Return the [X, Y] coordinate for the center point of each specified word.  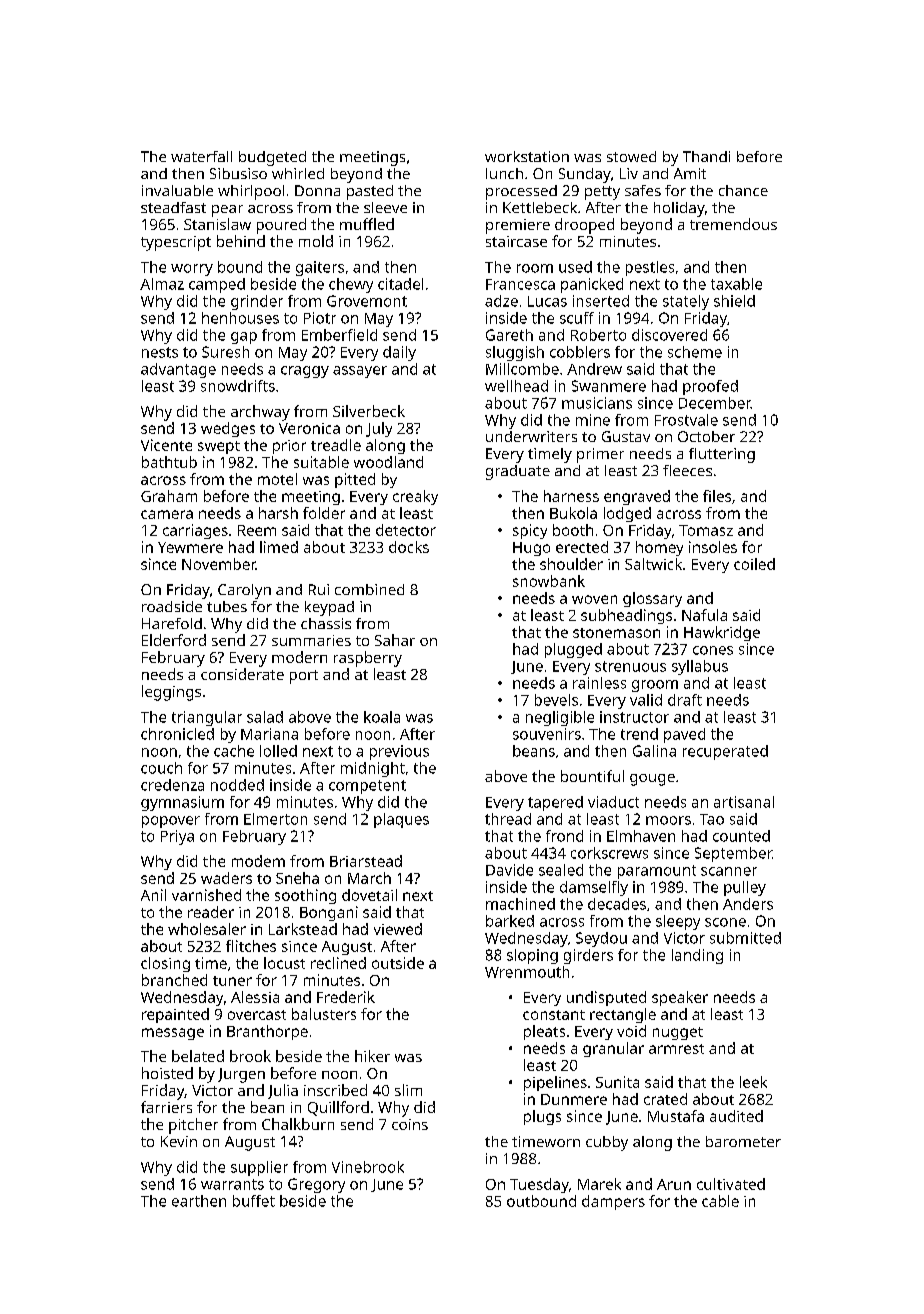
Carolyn [244, 591]
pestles [650, 268]
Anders [748, 904]
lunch [504, 173]
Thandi [706, 156]
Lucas [547, 301]
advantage [178, 370]
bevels [556, 700]
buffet [254, 1201]
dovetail [369, 895]
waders [226, 878]
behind [241, 241]
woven [594, 599]
